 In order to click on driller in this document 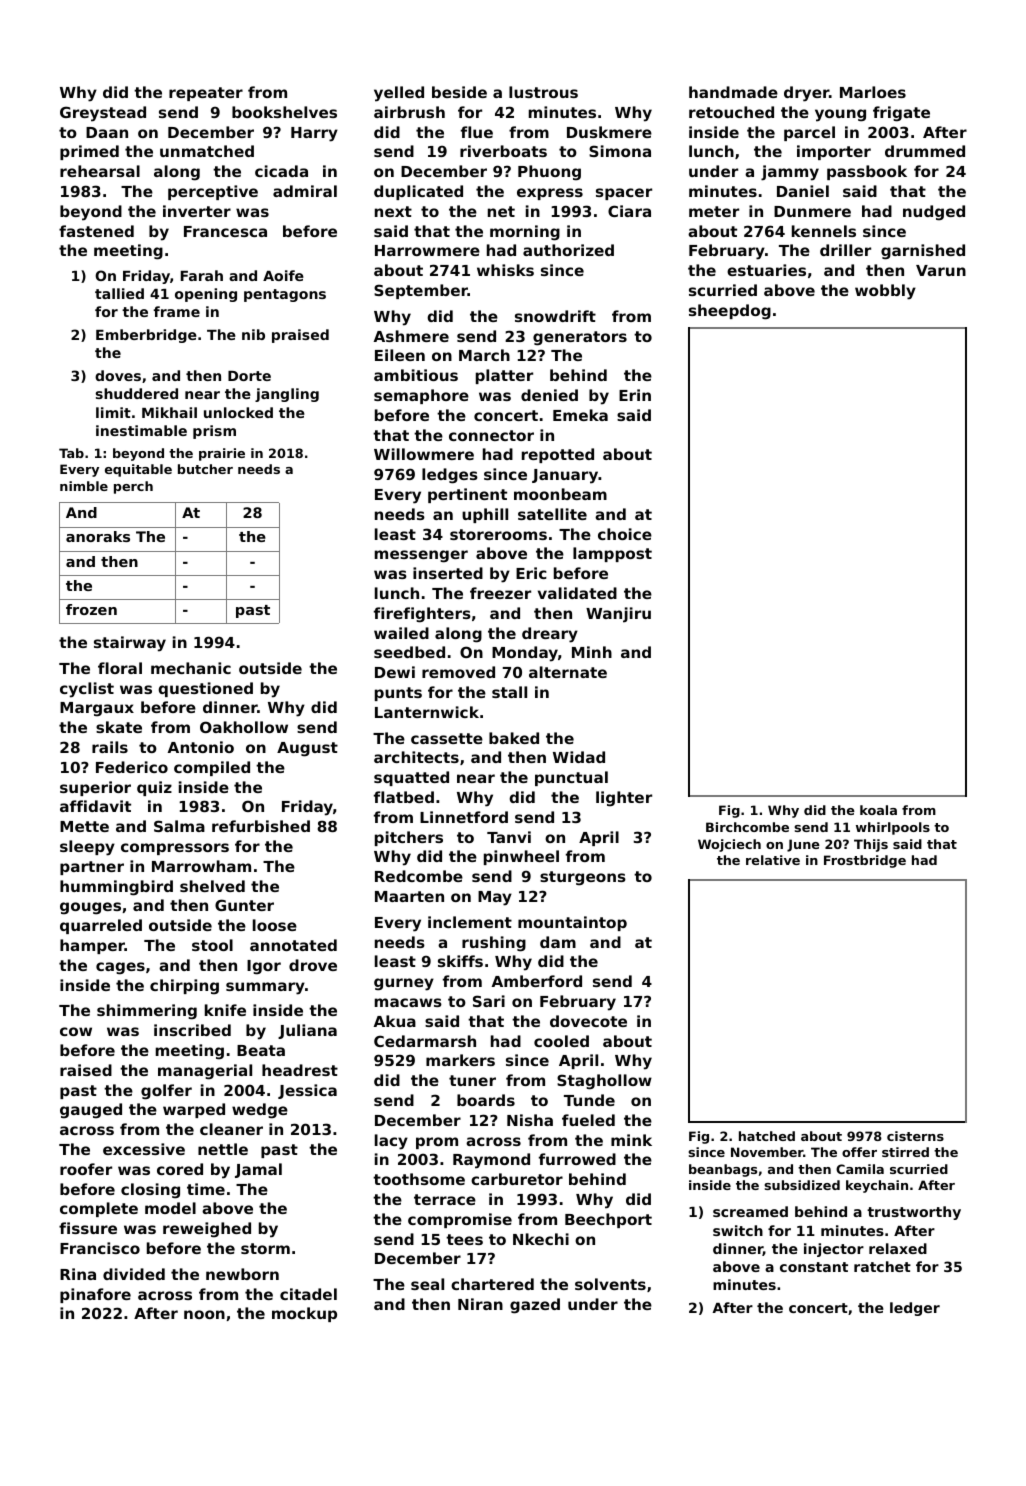, I will do `click(845, 250)`.
